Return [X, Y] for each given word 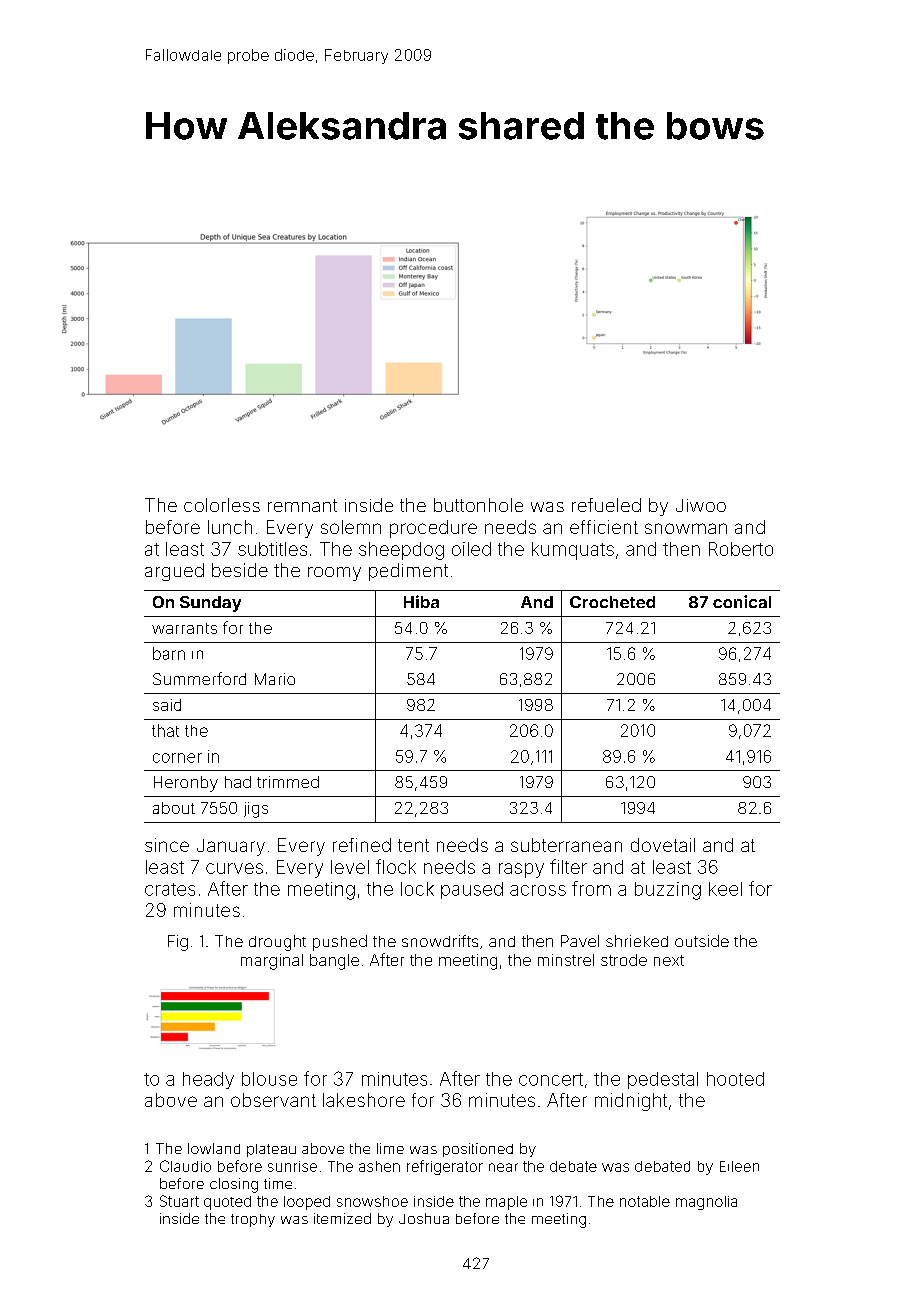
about [174, 808]
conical [742, 601]
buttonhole [478, 505]
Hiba [421, 601]
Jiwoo [701, 505]
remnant [302, 505]
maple [506, 1203]
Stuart [179, 1201]
